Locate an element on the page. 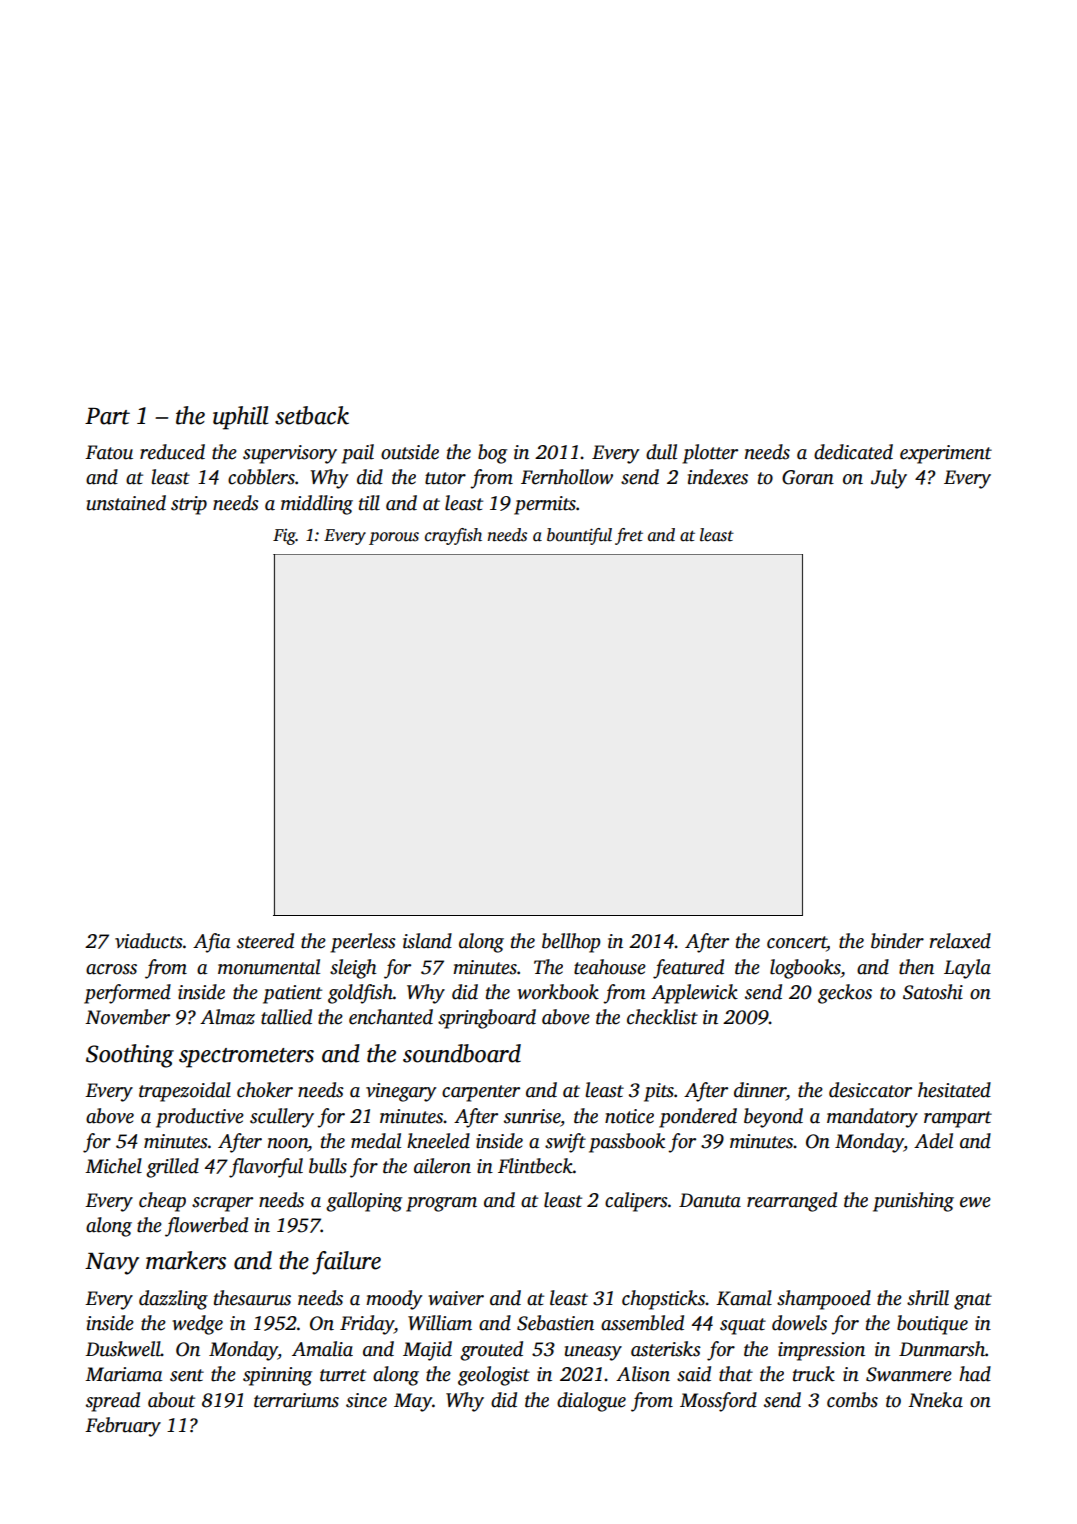 The height and width of the image is (1524, 1077). Majid is located at coordinates (427, 1351).
